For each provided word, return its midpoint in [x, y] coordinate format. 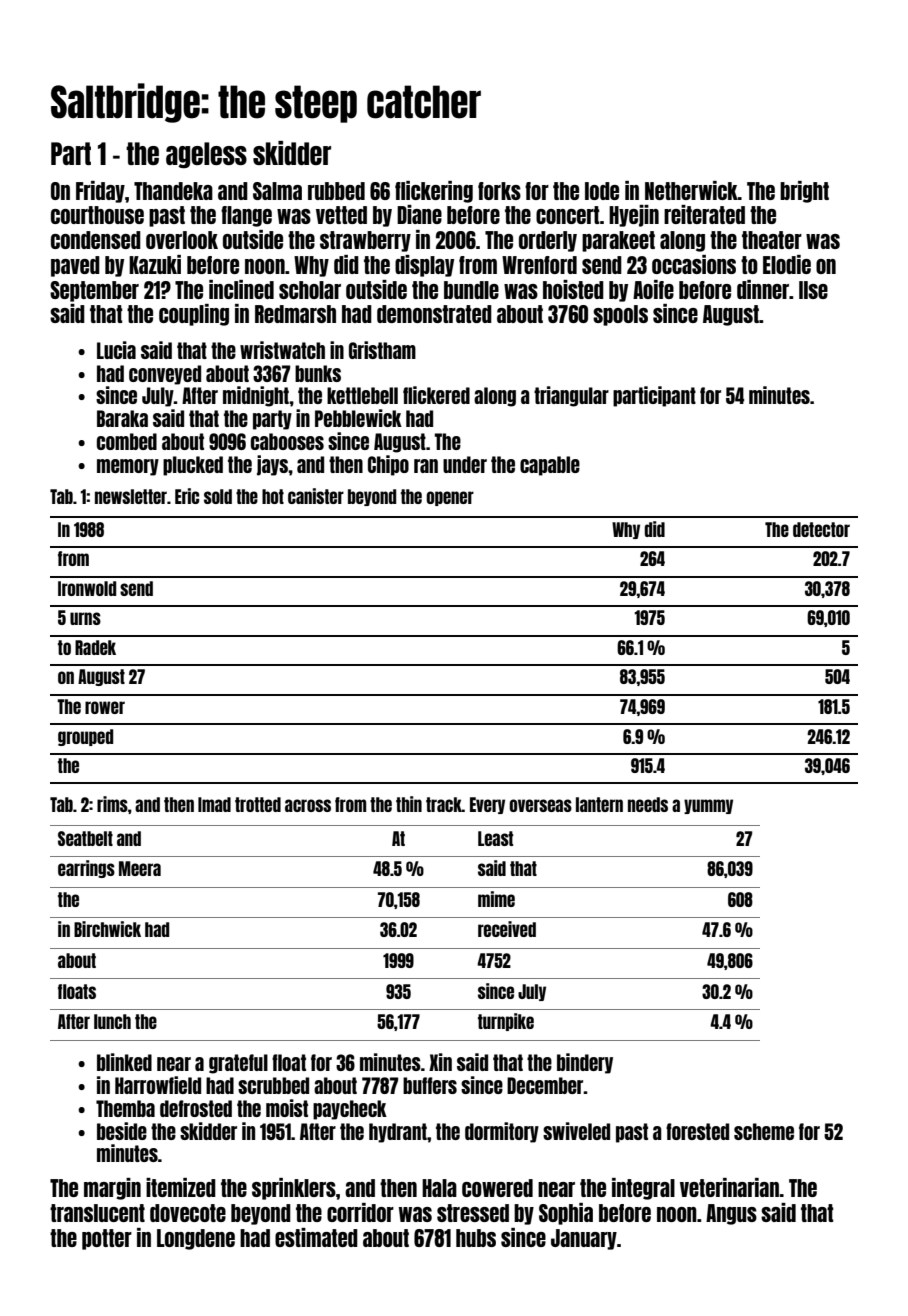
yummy [708, 806]
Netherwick [691, 190]
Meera [140, 868]
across [308, 805]
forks [499, 191]
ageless [206, 155]
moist [287, 1108]
